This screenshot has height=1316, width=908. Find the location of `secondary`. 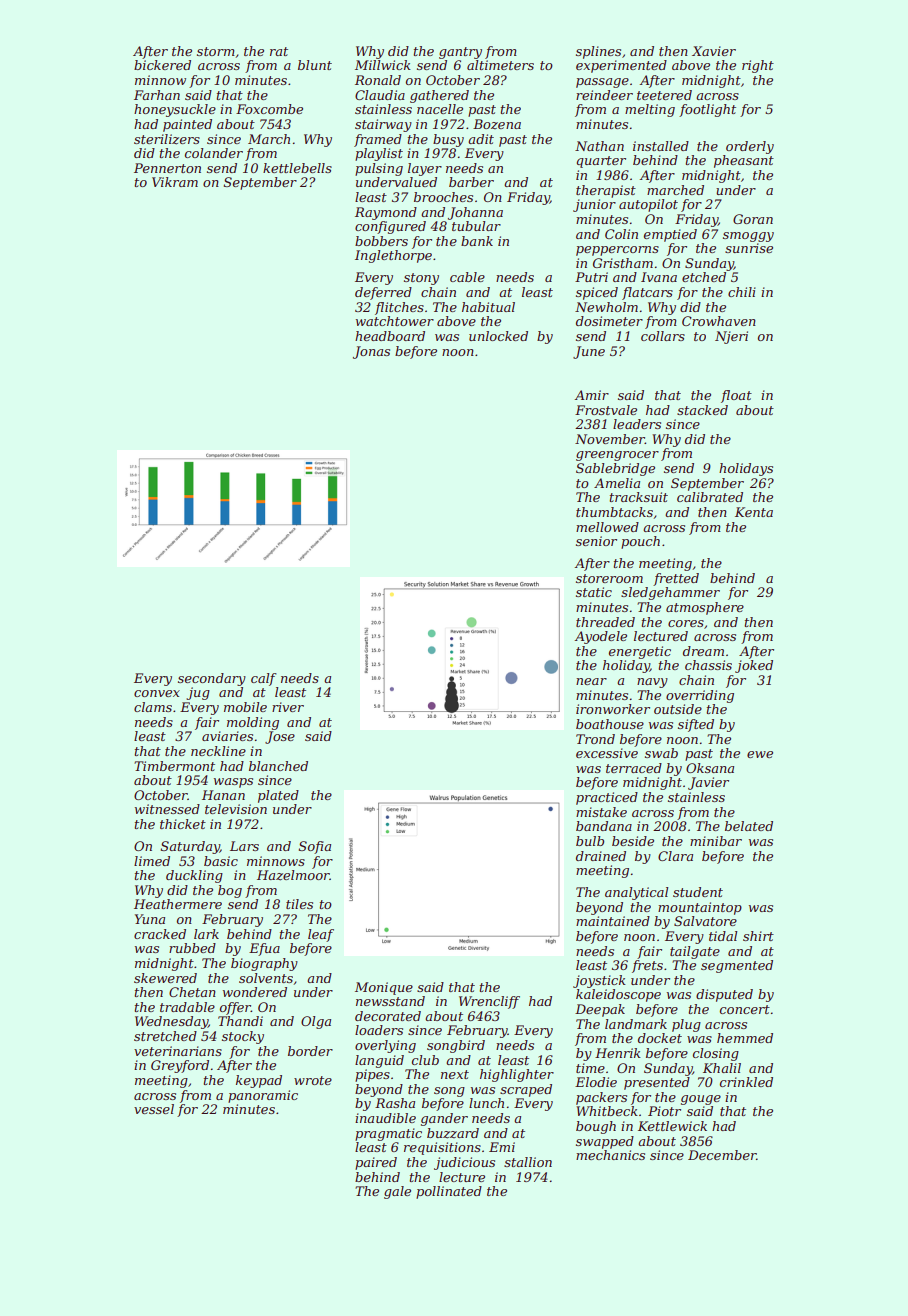

secondary is located at coordinates (212, 679).
